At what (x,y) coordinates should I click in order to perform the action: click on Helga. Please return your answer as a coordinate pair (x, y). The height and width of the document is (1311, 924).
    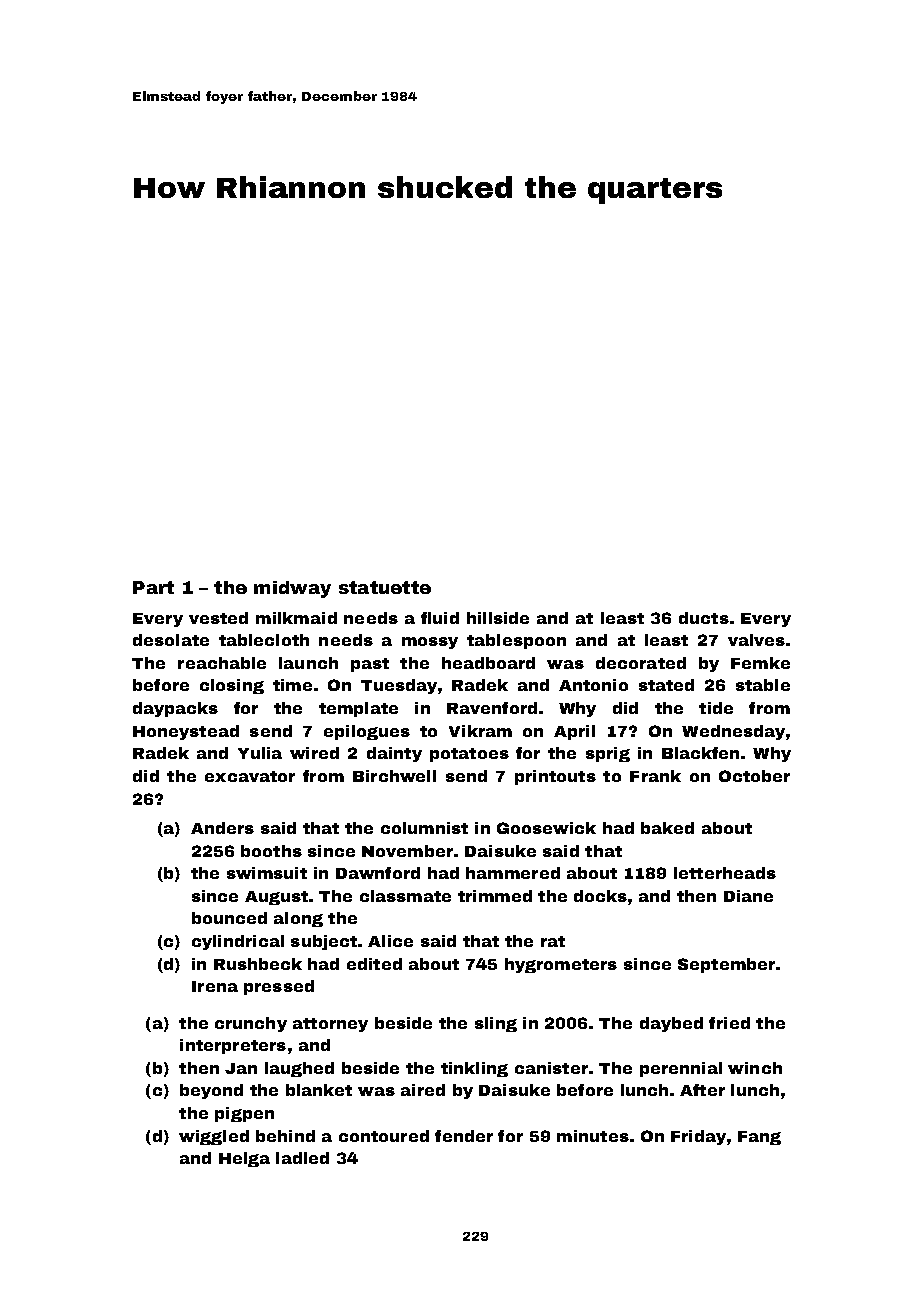
    Looking at the image, I should click on (244, 1159).
